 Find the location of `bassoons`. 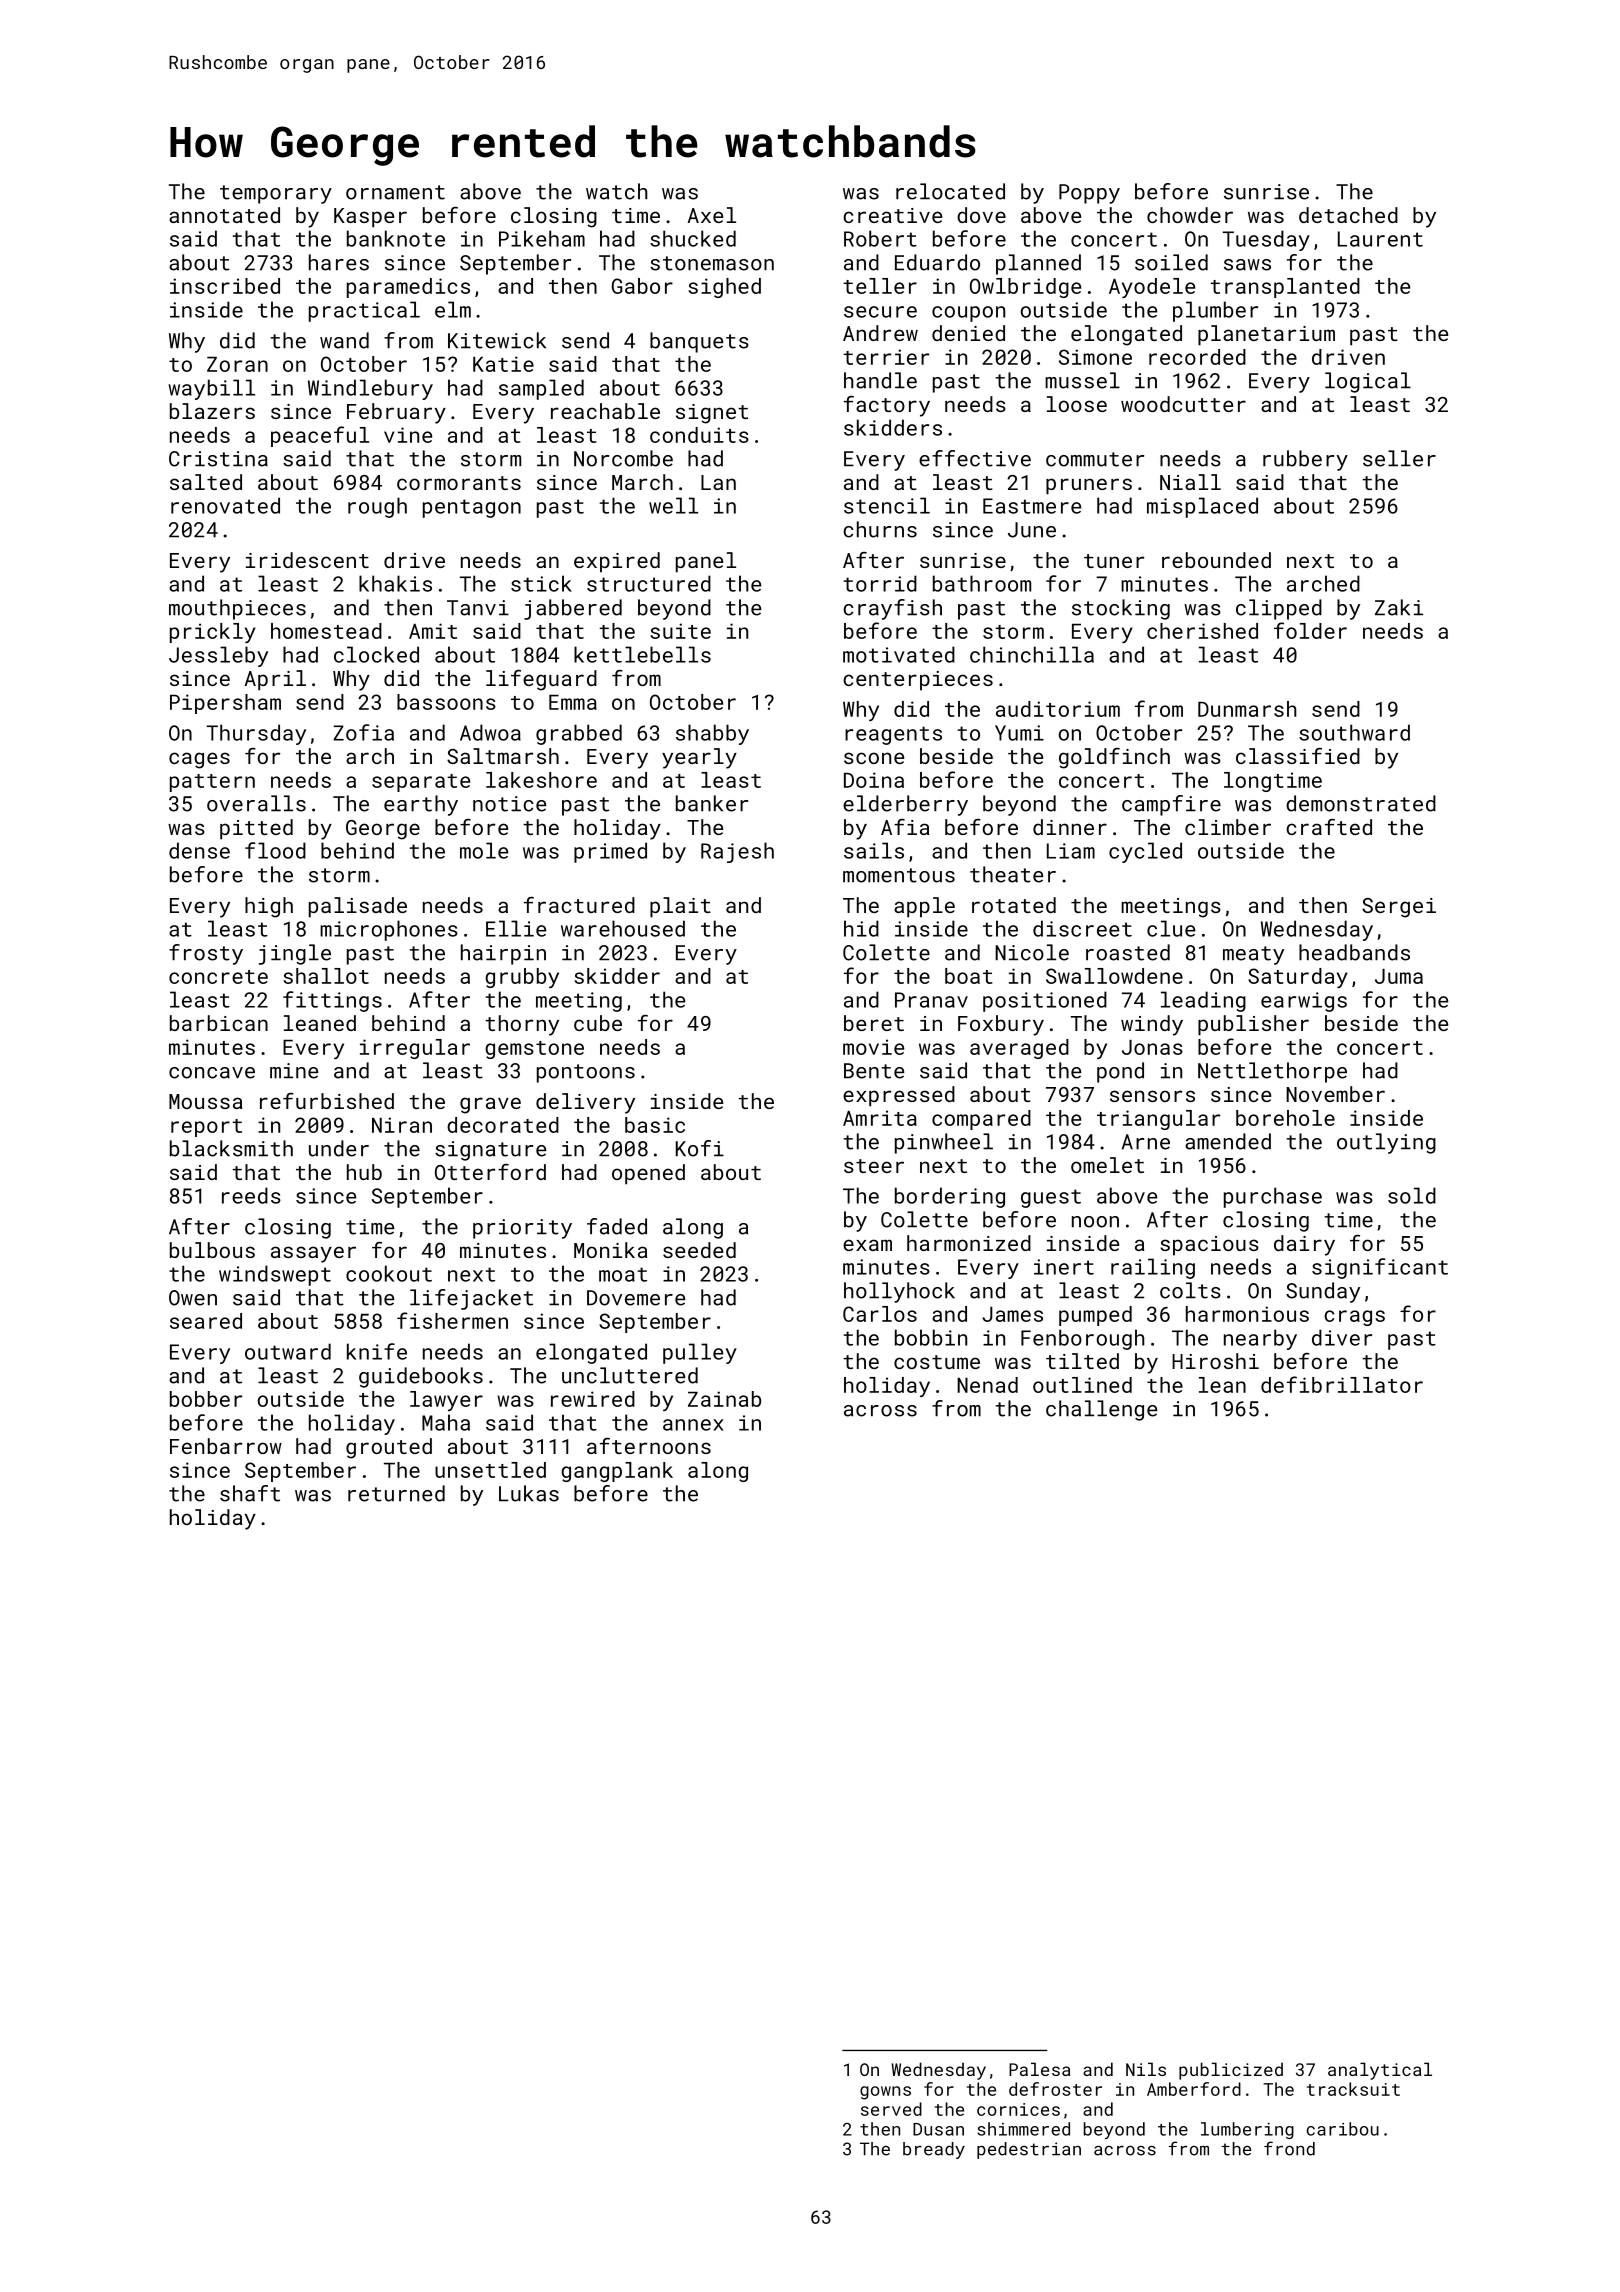

bassoons is located at coordinates (446, 702).
